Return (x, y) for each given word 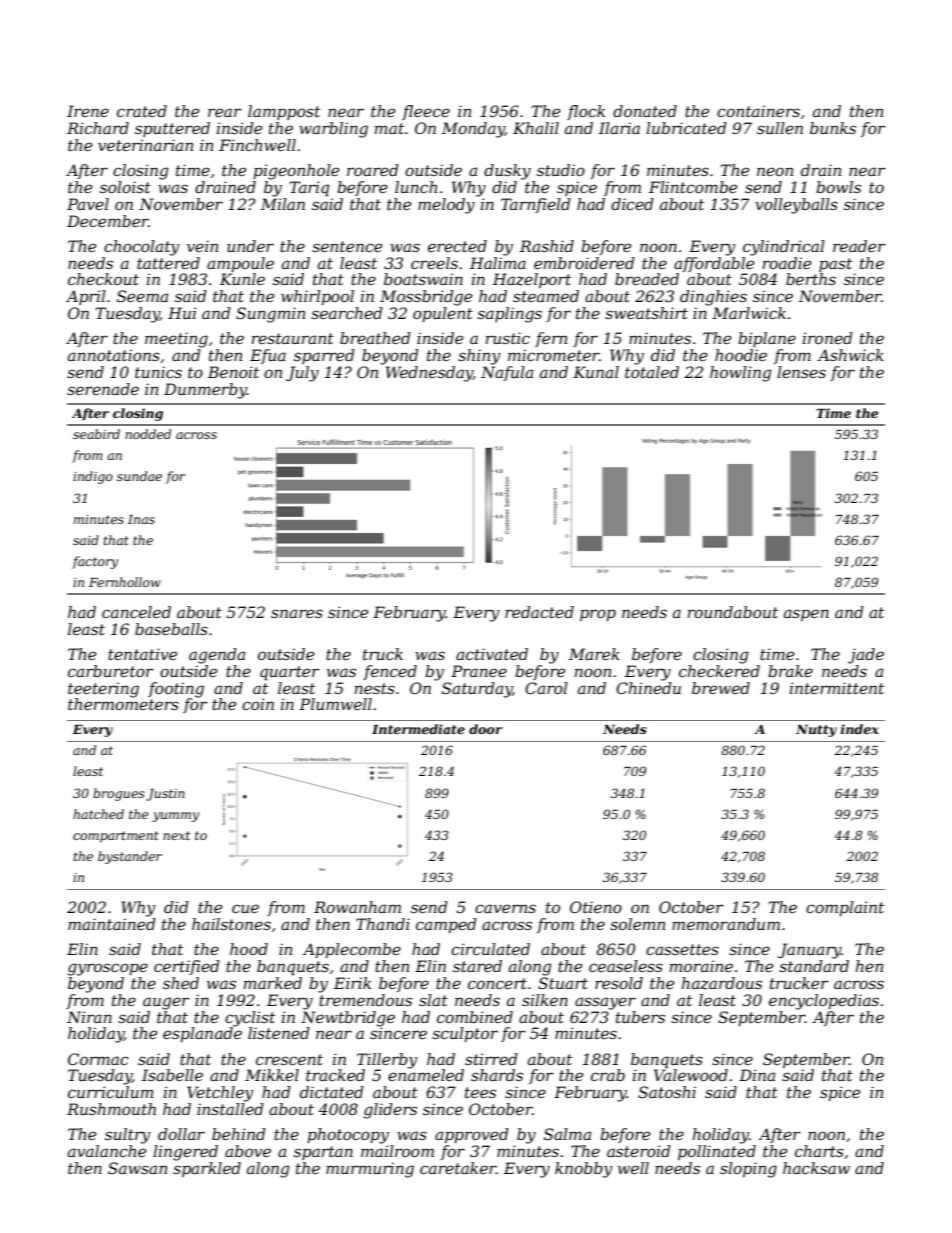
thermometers (123, 704)
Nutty (816, 731)
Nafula (507, 373)
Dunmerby (205, 391)
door (486, 729)
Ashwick (850, 355)
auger (166, 1003)
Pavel (88, 204)
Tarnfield (536, 205)
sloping (748, 1170)
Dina (757, 1075)
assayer (605, 1003)
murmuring (370, 1170)
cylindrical (784, 248)
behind (239, 1134)
